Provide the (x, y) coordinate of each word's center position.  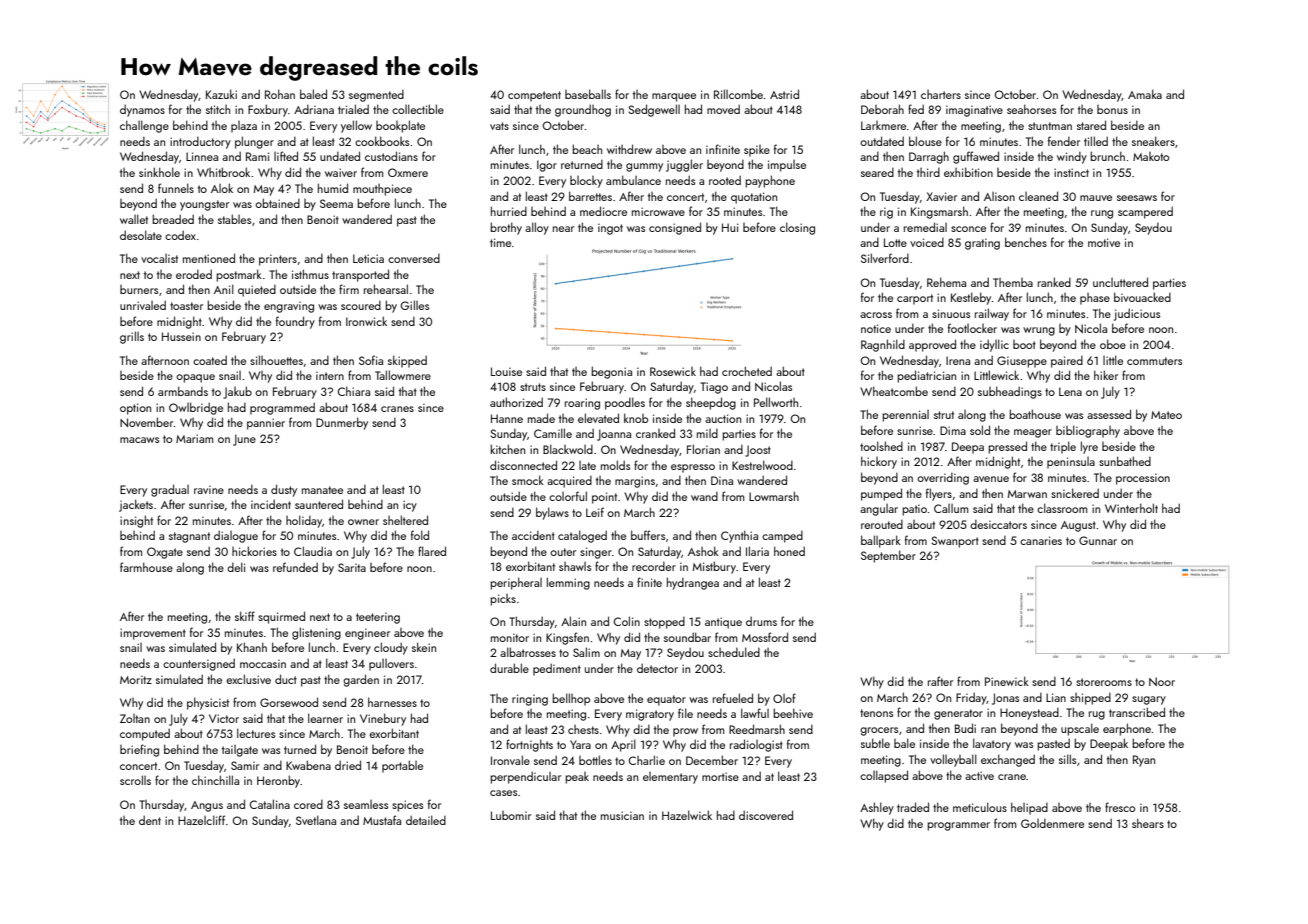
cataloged (582, 536)
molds (615, 465)
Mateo (1166, 415)
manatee (322, 490)
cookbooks (382, 141)
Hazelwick (687, 815)
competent (534, 96)
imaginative (974, 111)
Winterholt (1131, 508)
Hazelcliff (201, 820)
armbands (183, 391)
